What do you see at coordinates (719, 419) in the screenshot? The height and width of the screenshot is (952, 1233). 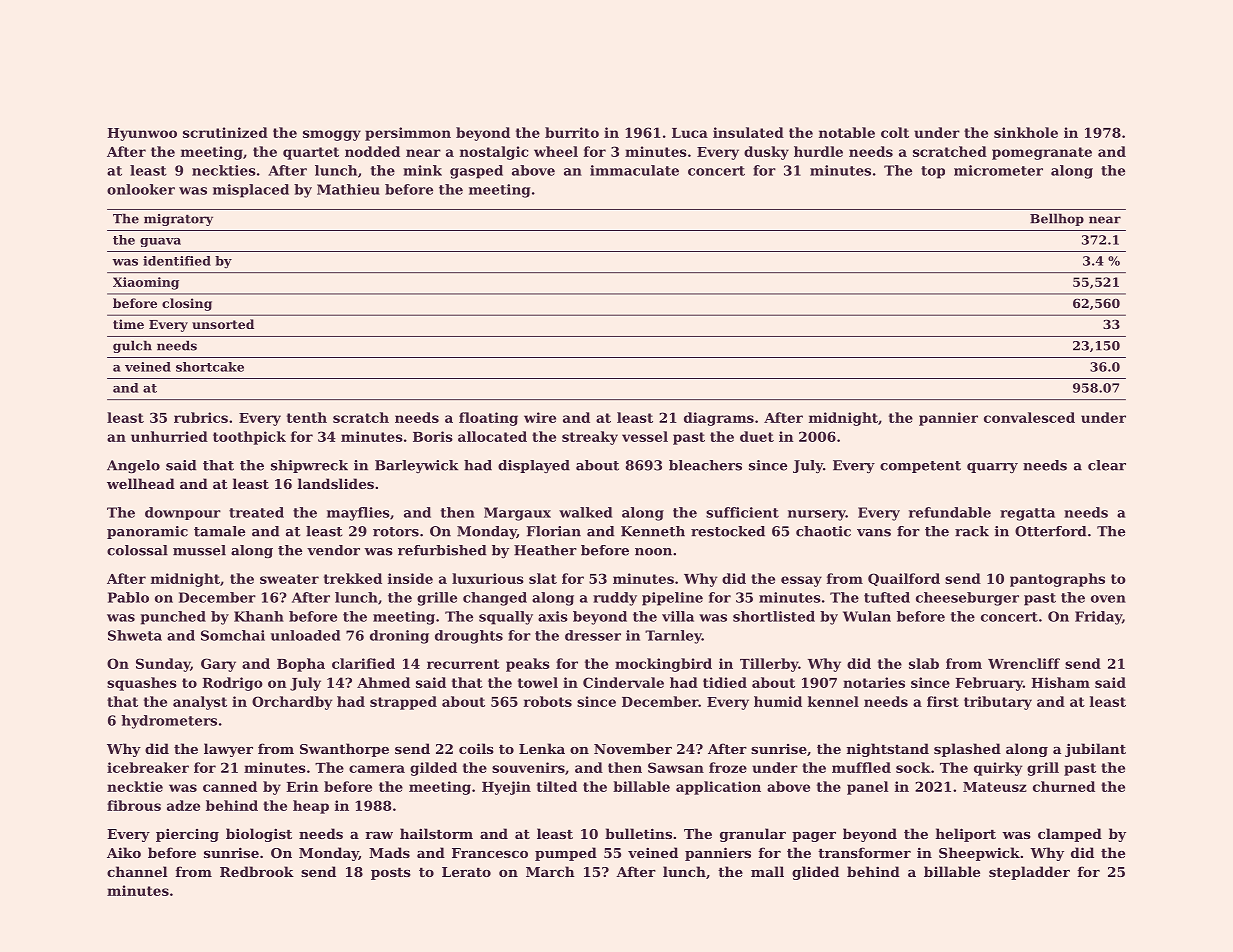 I see `diagrams` at bounding box center [719, 419].
